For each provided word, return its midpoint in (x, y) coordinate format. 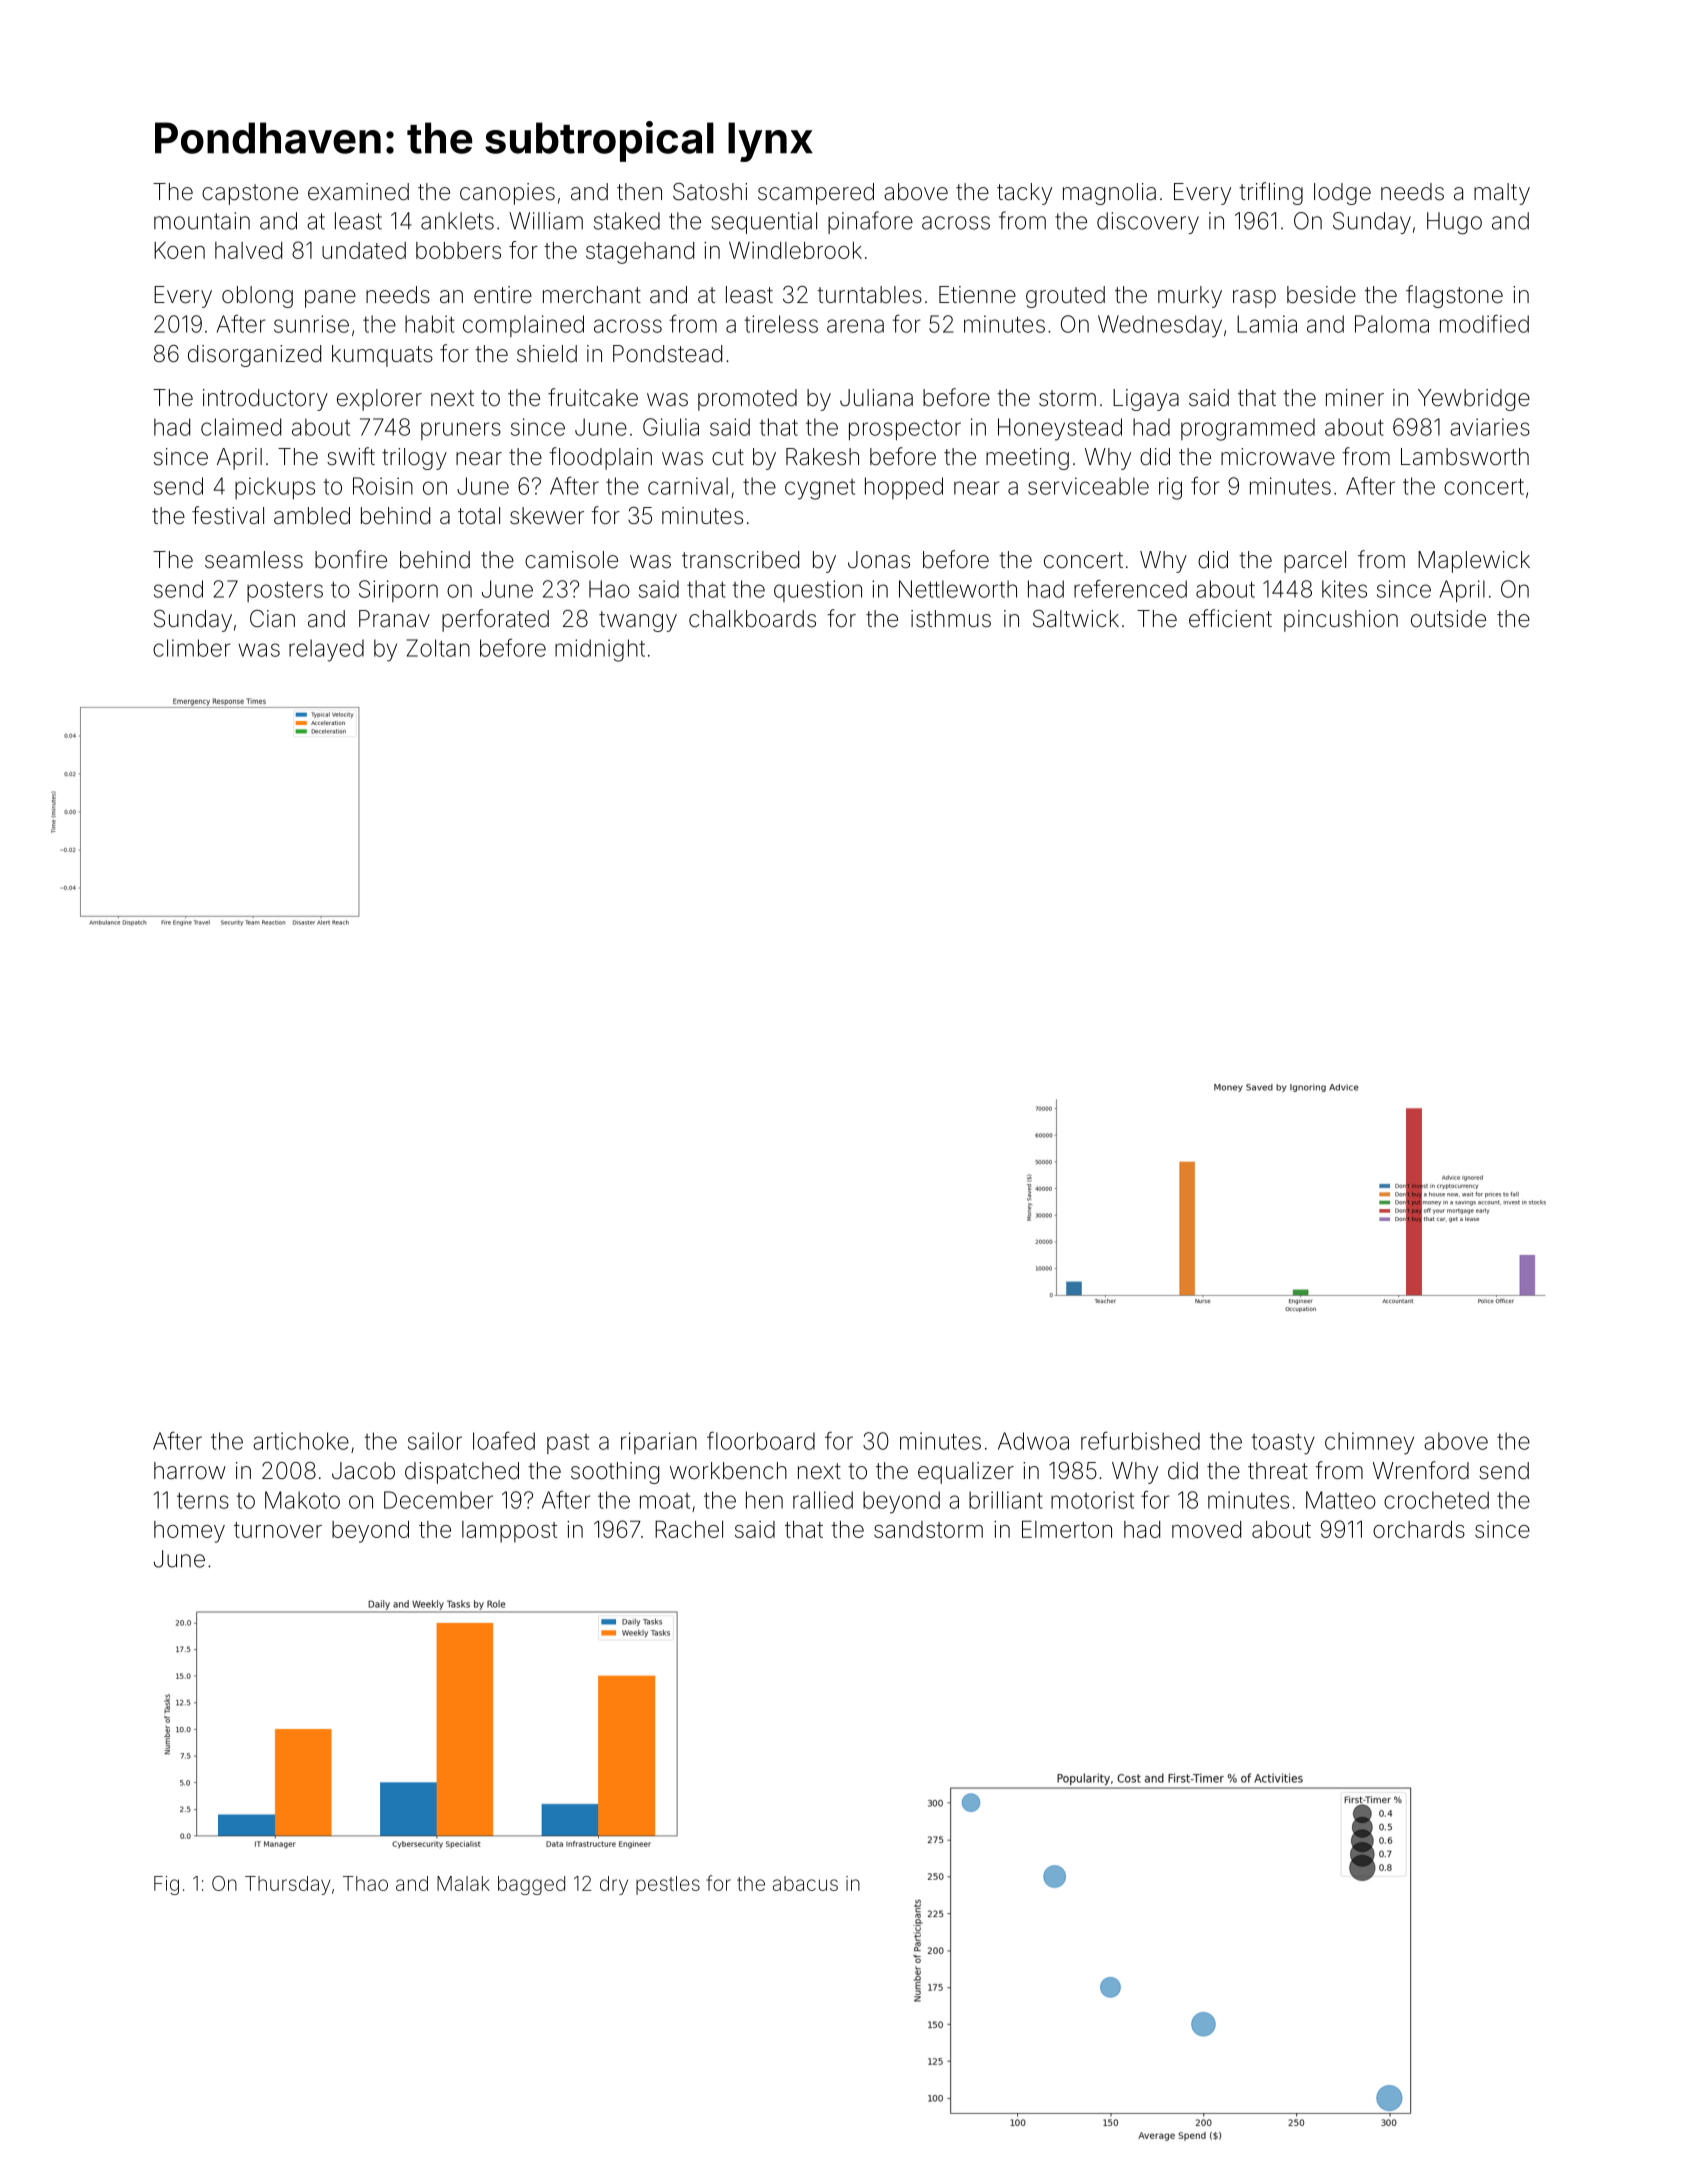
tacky (1024, 194)
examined (358, 192)
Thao (365, 1883)
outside (1448, 619)
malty (1502, 194)
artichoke (301, 1441)
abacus (805, 1883)
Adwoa (1033, 1441)
